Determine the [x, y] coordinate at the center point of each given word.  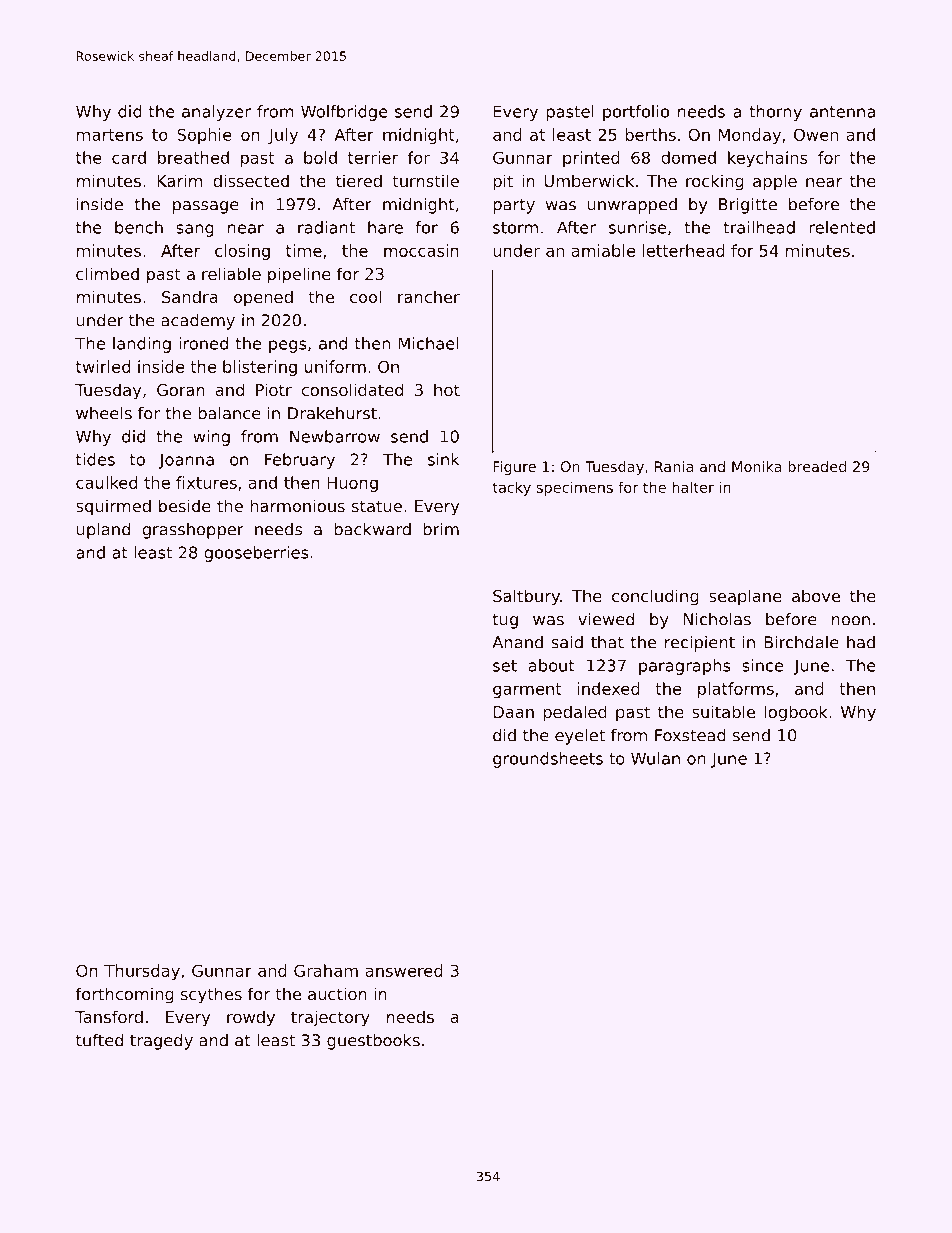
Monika [757, 466]
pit [503, 182]
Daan [514, 712]
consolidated [352, 389]
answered [404, 970]
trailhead [759, 227]
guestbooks [373, 1042]
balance [229, 413]
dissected [251, 180]
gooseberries [256, 554]
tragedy [161, 1042]
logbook [796, 713]
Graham [326, 970]
